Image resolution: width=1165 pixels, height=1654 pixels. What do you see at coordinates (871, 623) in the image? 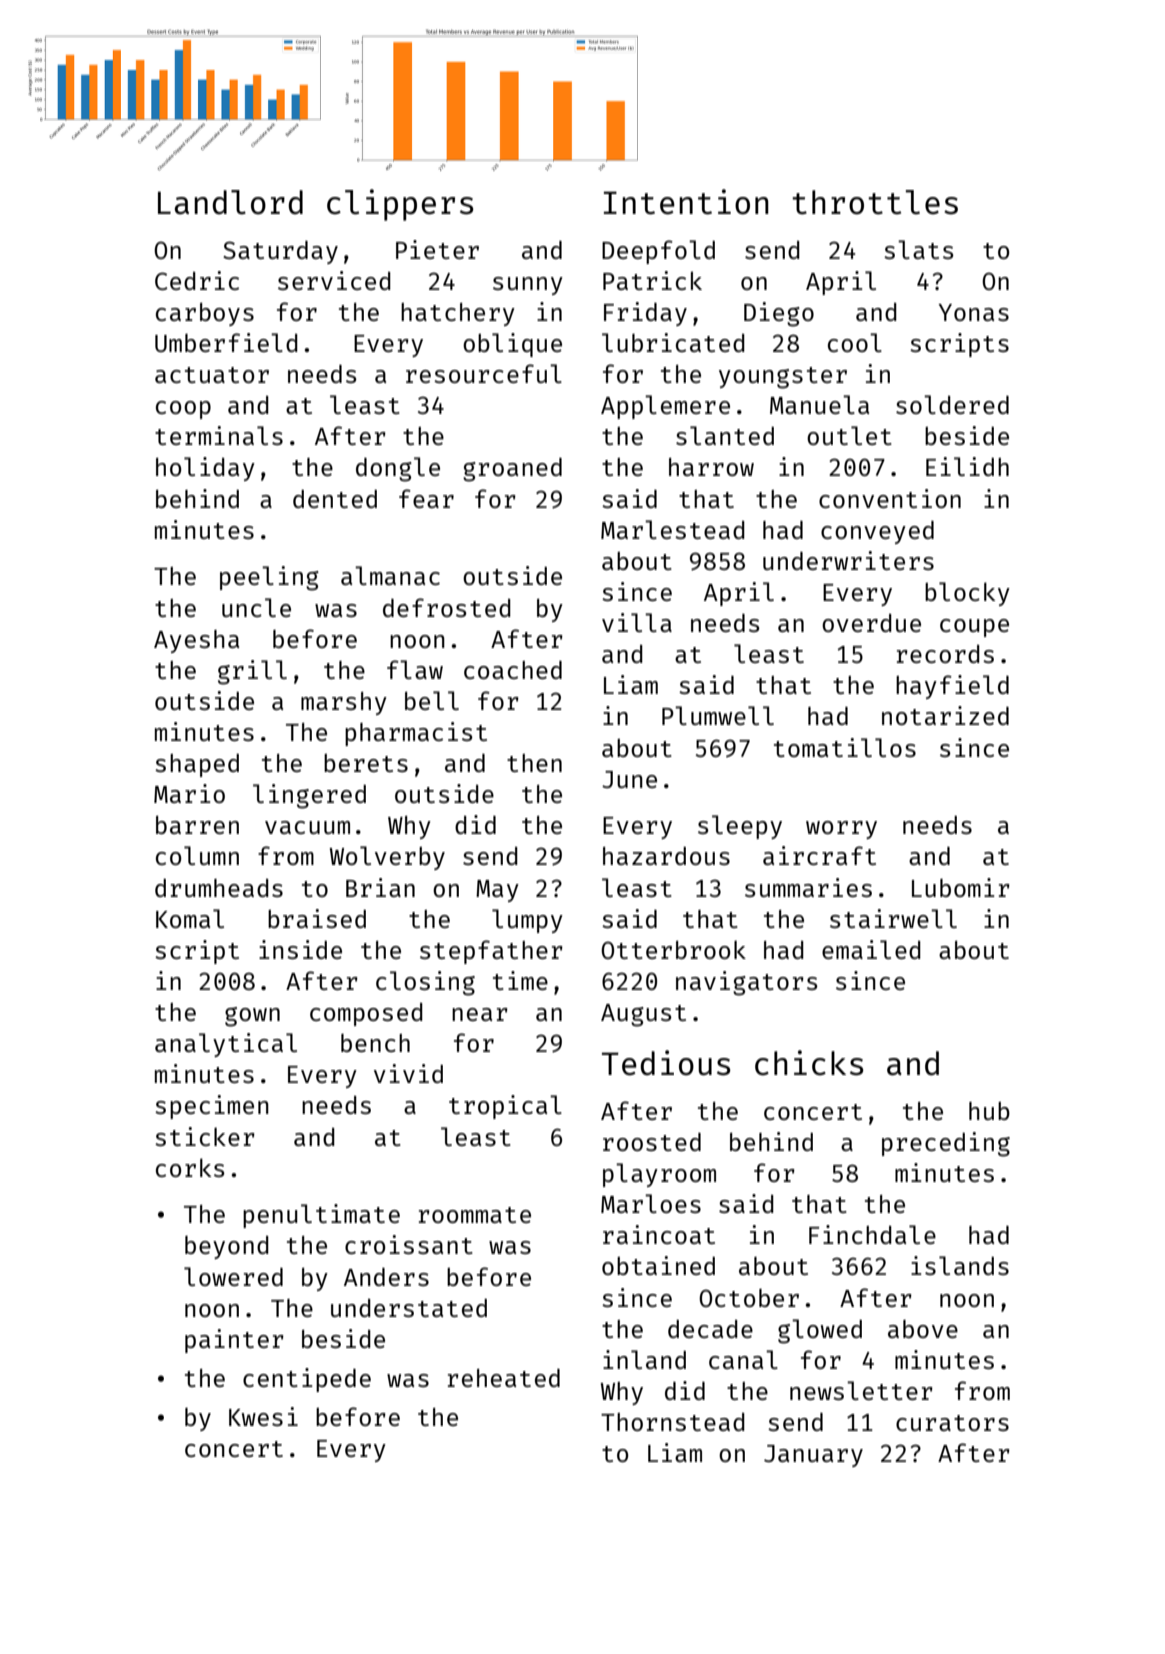
I see `overdue` at bounding box center [871, 623].
